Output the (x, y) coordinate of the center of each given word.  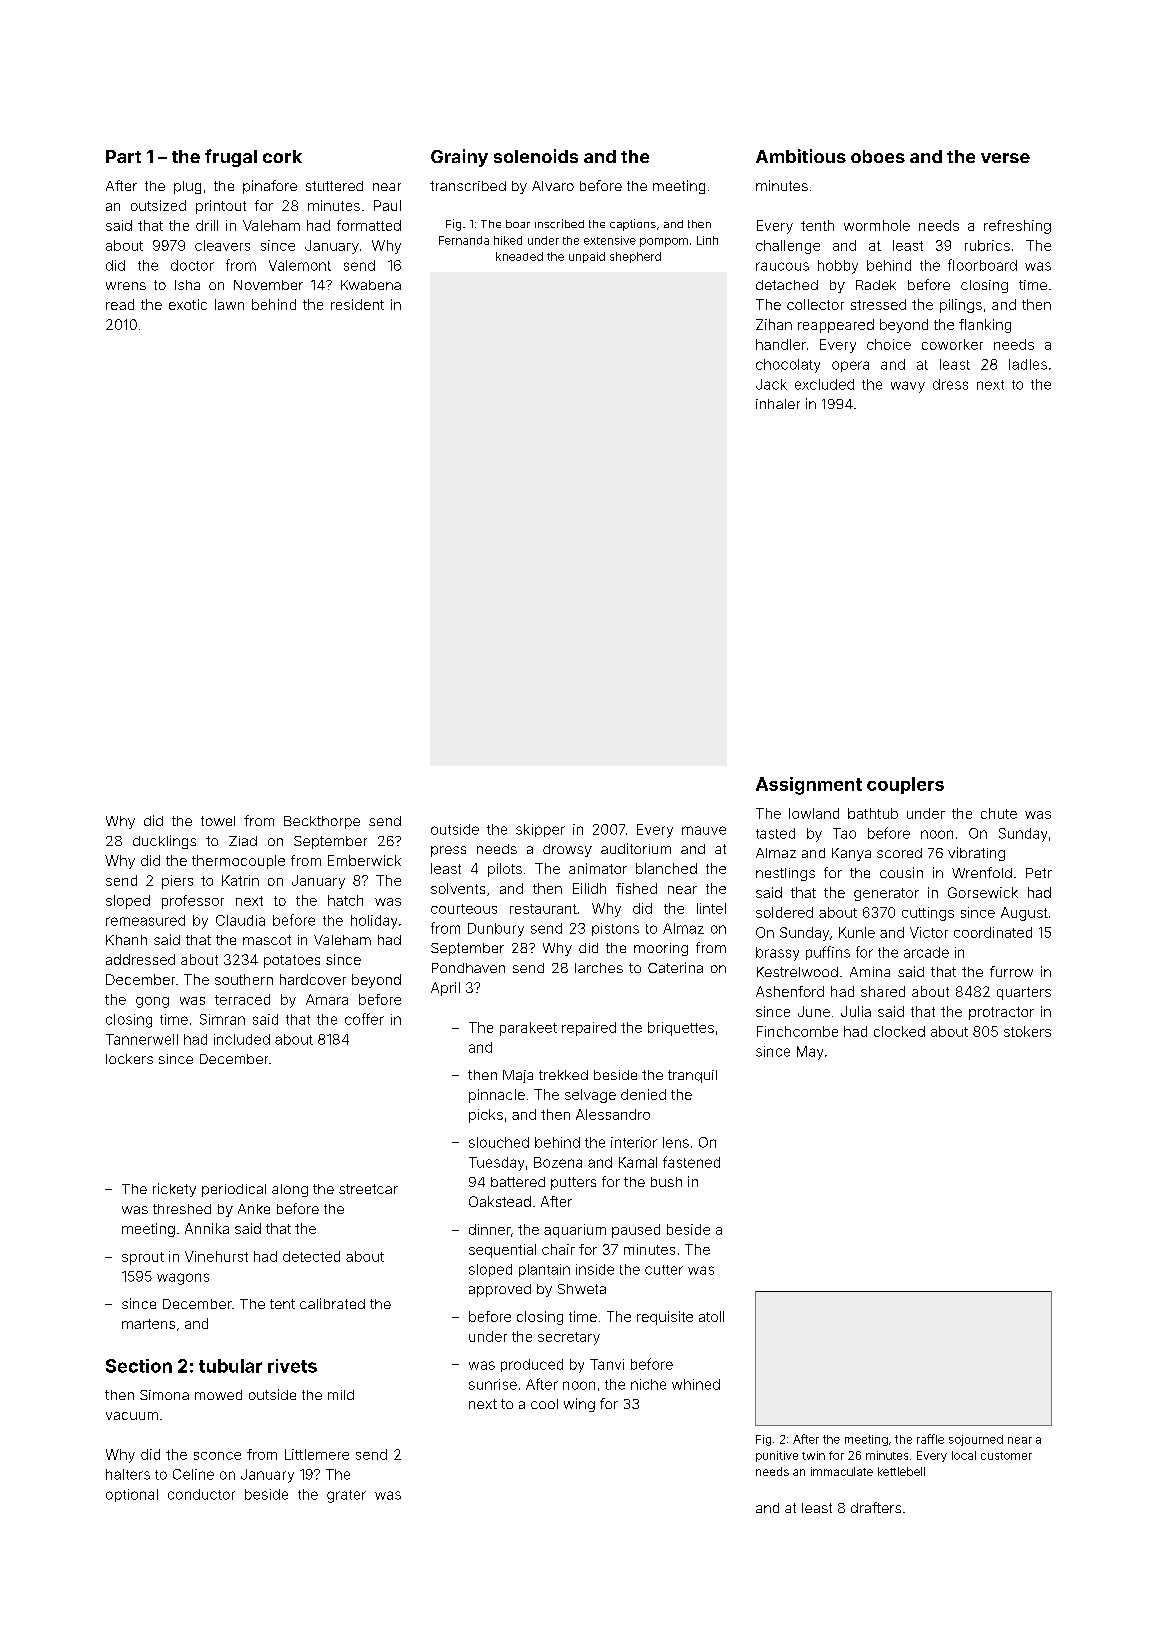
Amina (870, 972)
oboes (878, 156)
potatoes (292, 961)
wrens (126, 286)
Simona (164, 1395)
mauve (704, 830)
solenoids (536, 156)
